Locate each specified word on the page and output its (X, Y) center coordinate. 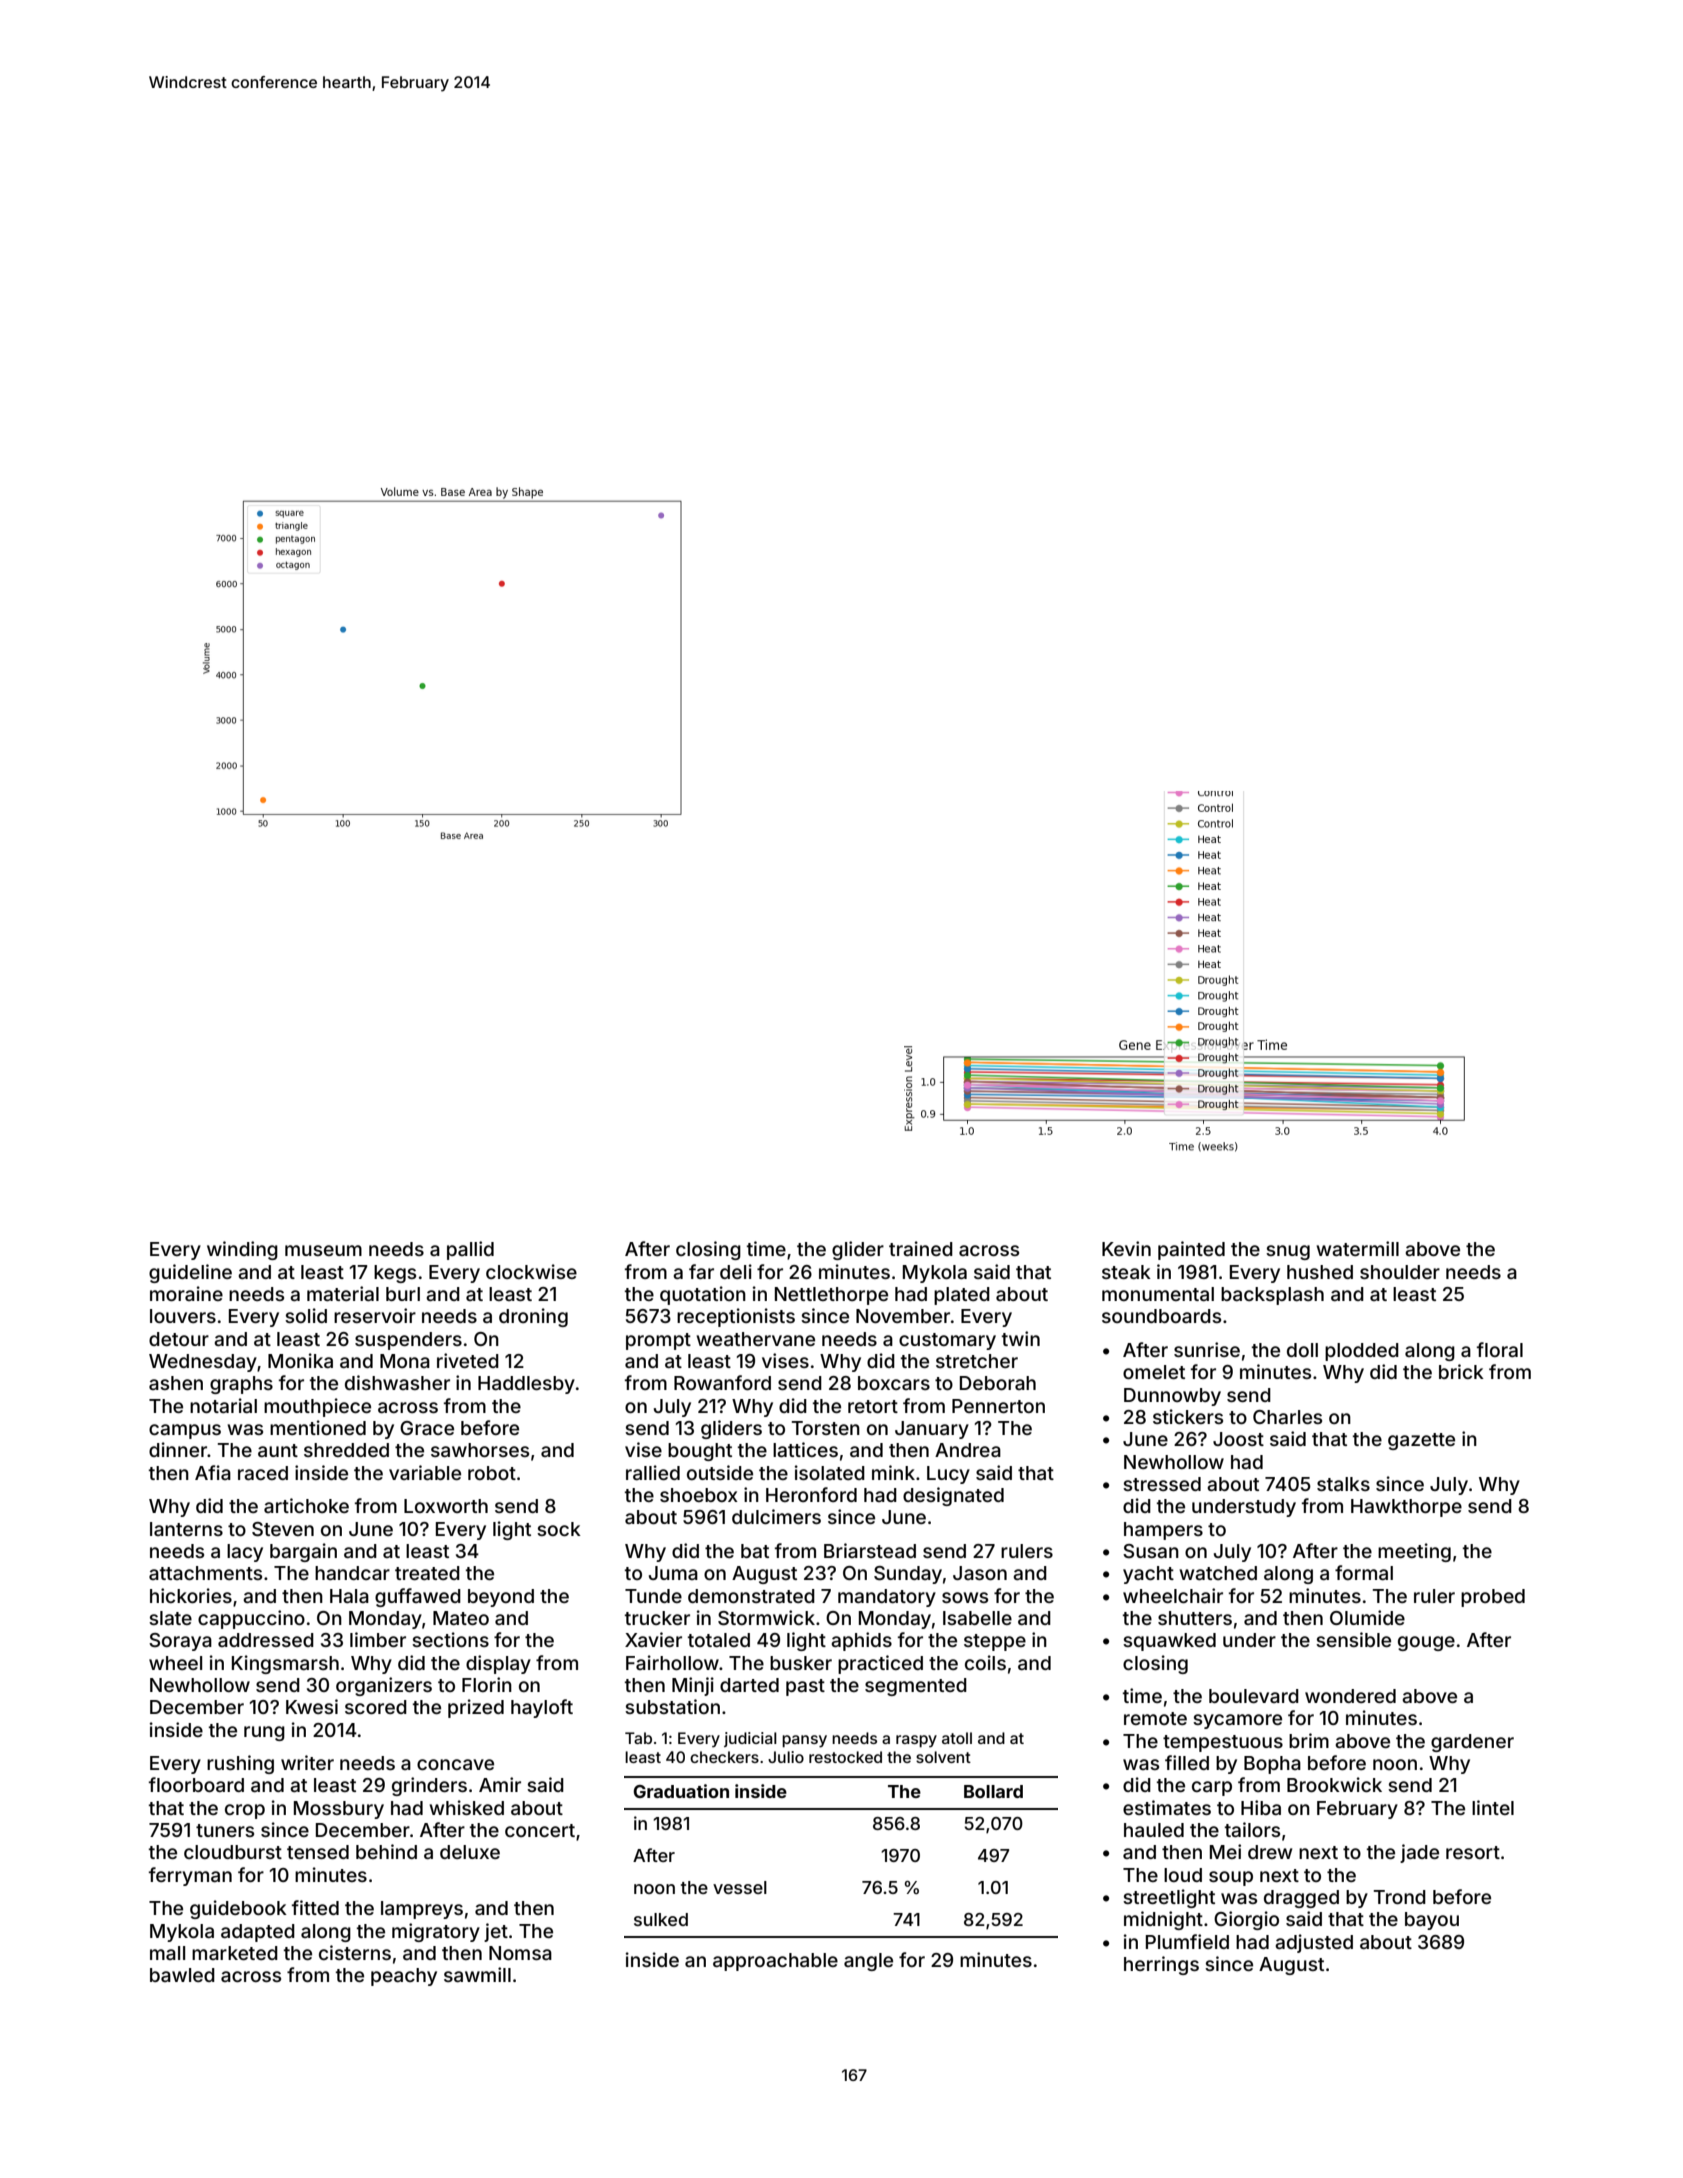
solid (306, 1315)
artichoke (306, 1505)
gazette (1421, 1441)
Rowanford (722, 1382)
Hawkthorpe (1406, 1508)
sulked (661, 1919)
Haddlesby (526, 1385)
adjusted (1314, 1943)
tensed (318, 1852)
